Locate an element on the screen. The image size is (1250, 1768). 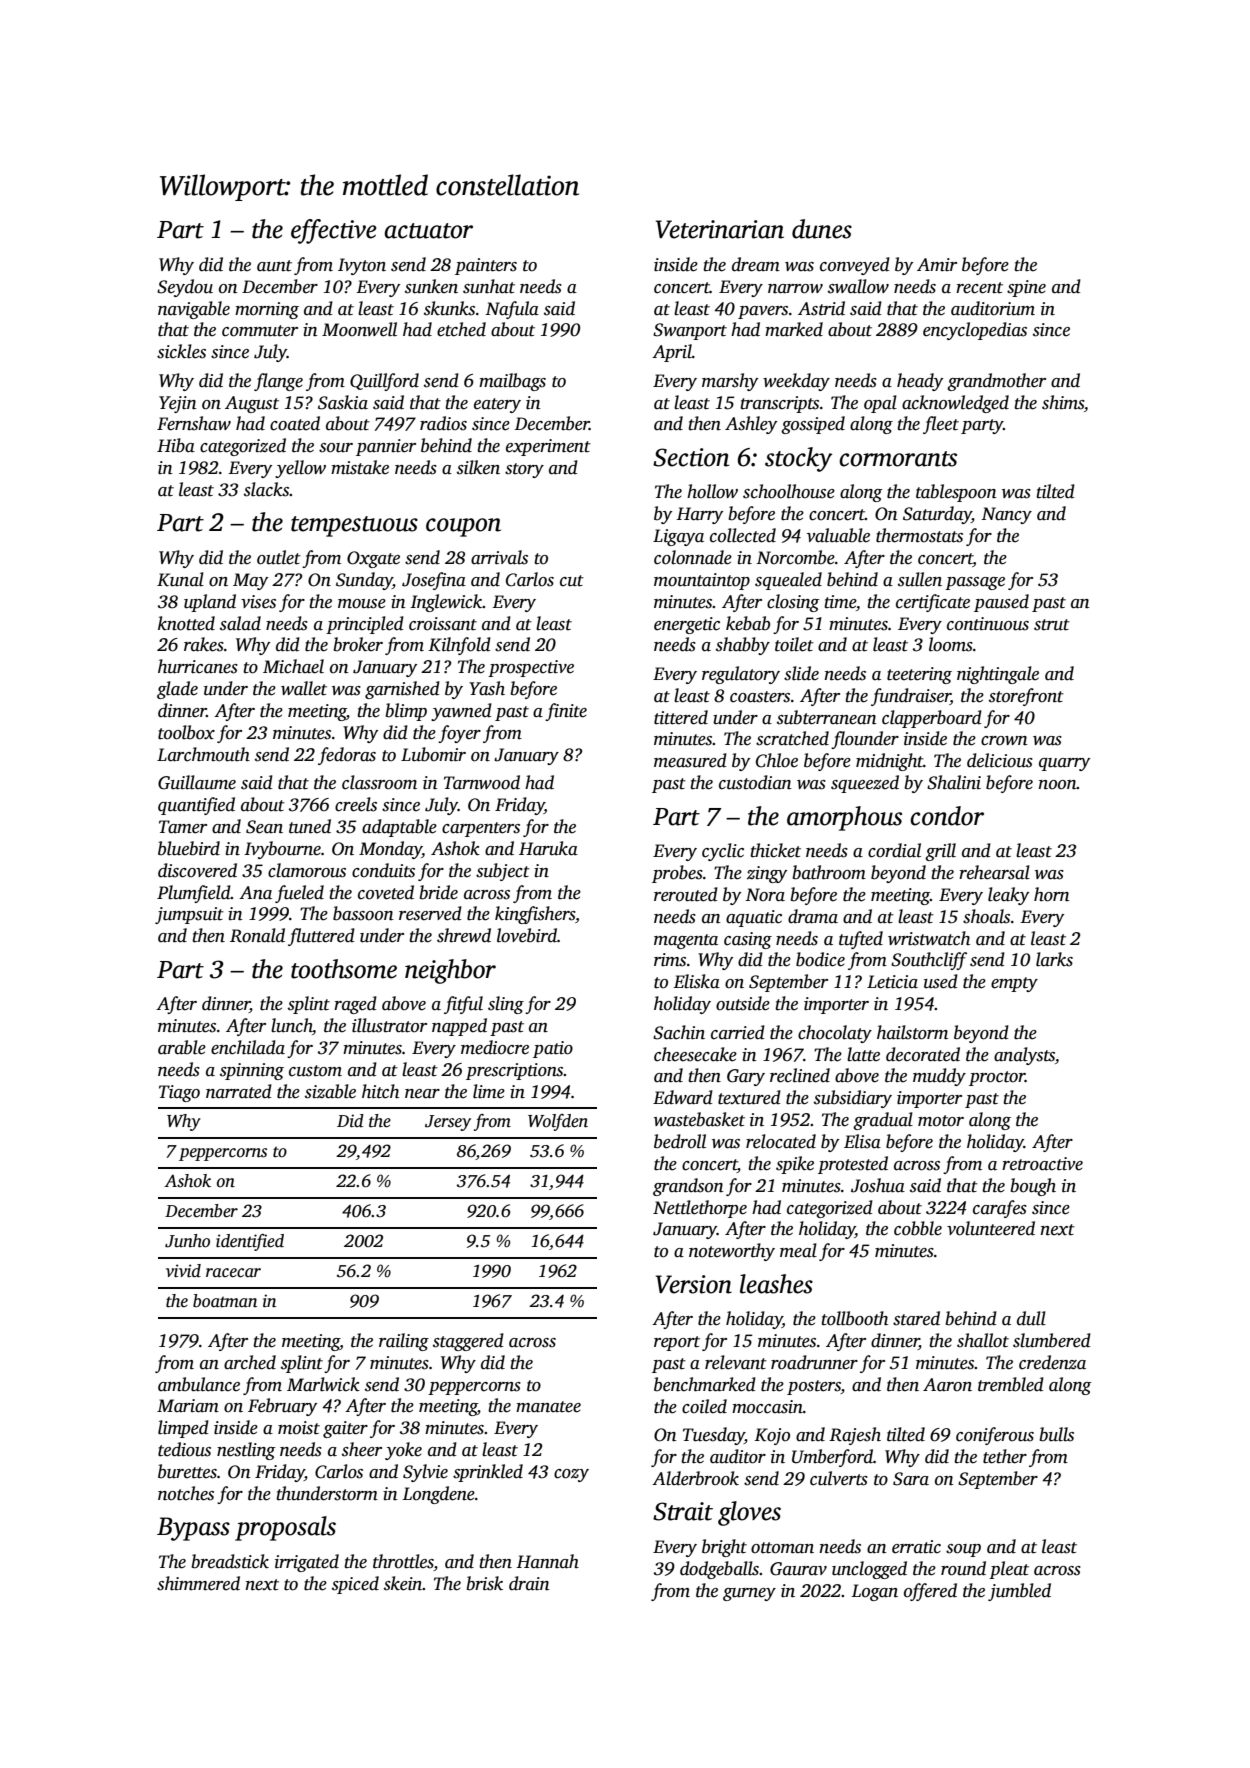
Ivybourne is located at coordinates (282, 850).
